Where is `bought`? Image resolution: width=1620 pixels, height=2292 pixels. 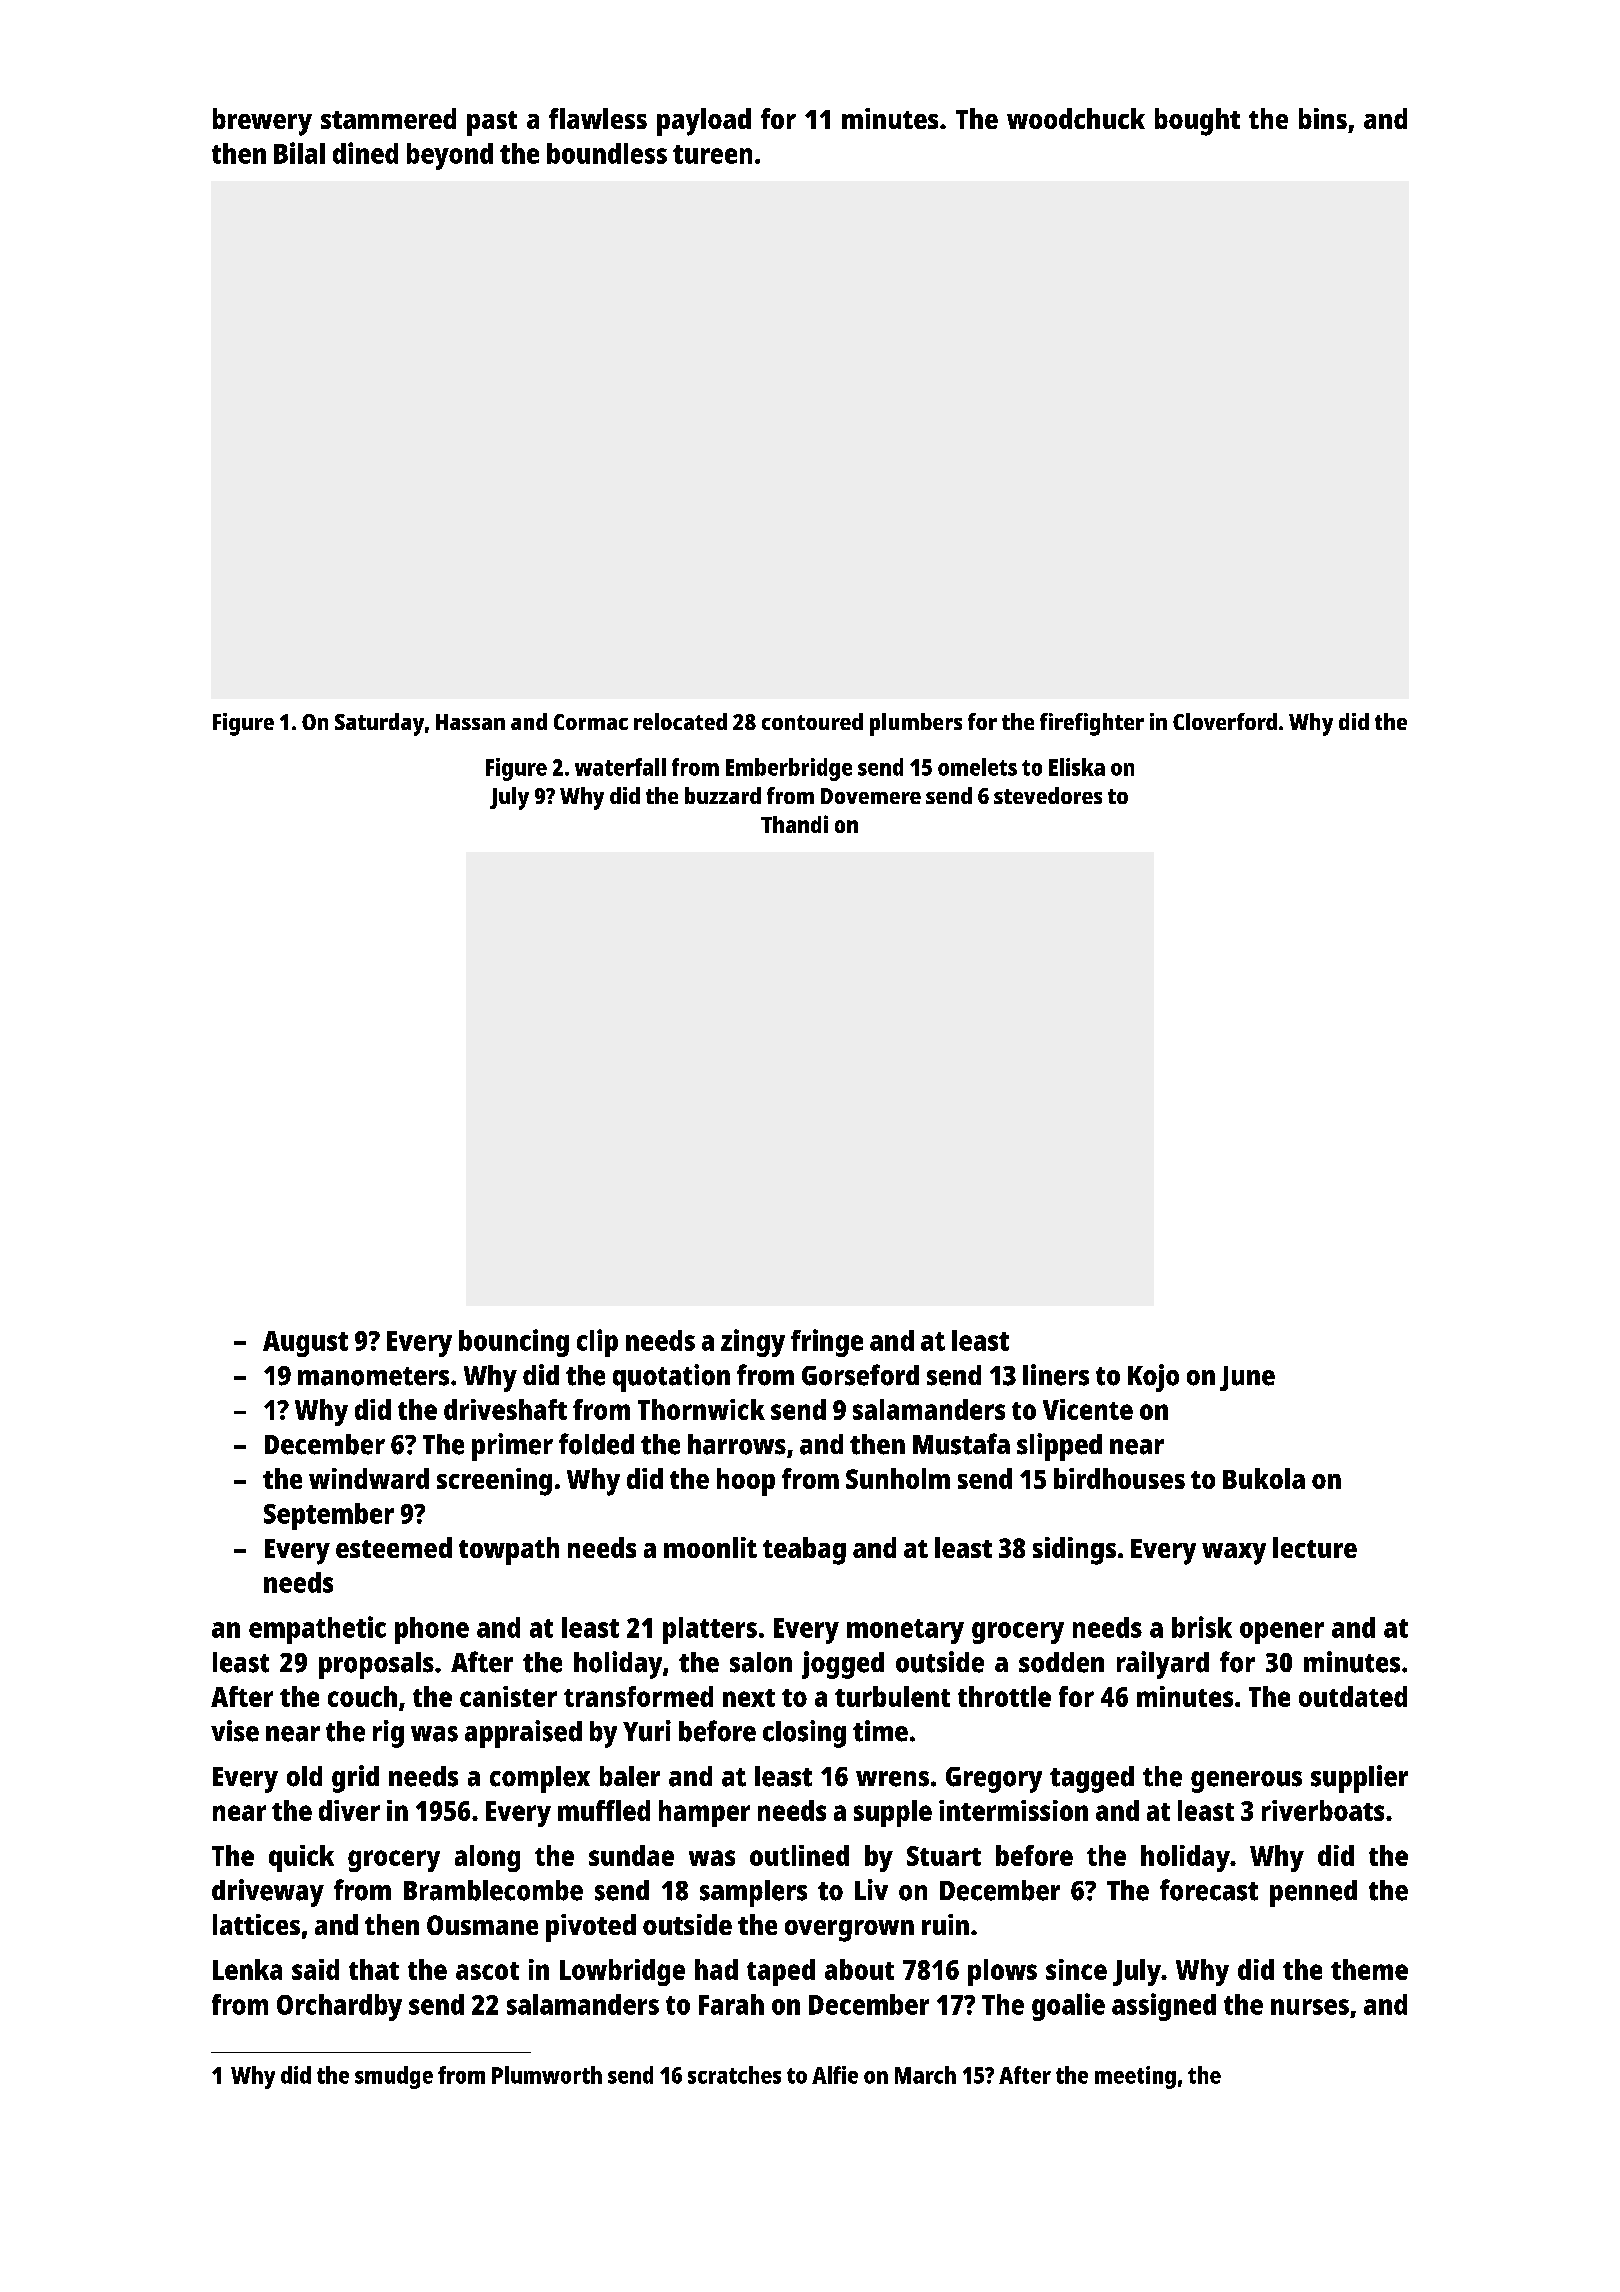 bought is located at coordinates (1197, 122).
